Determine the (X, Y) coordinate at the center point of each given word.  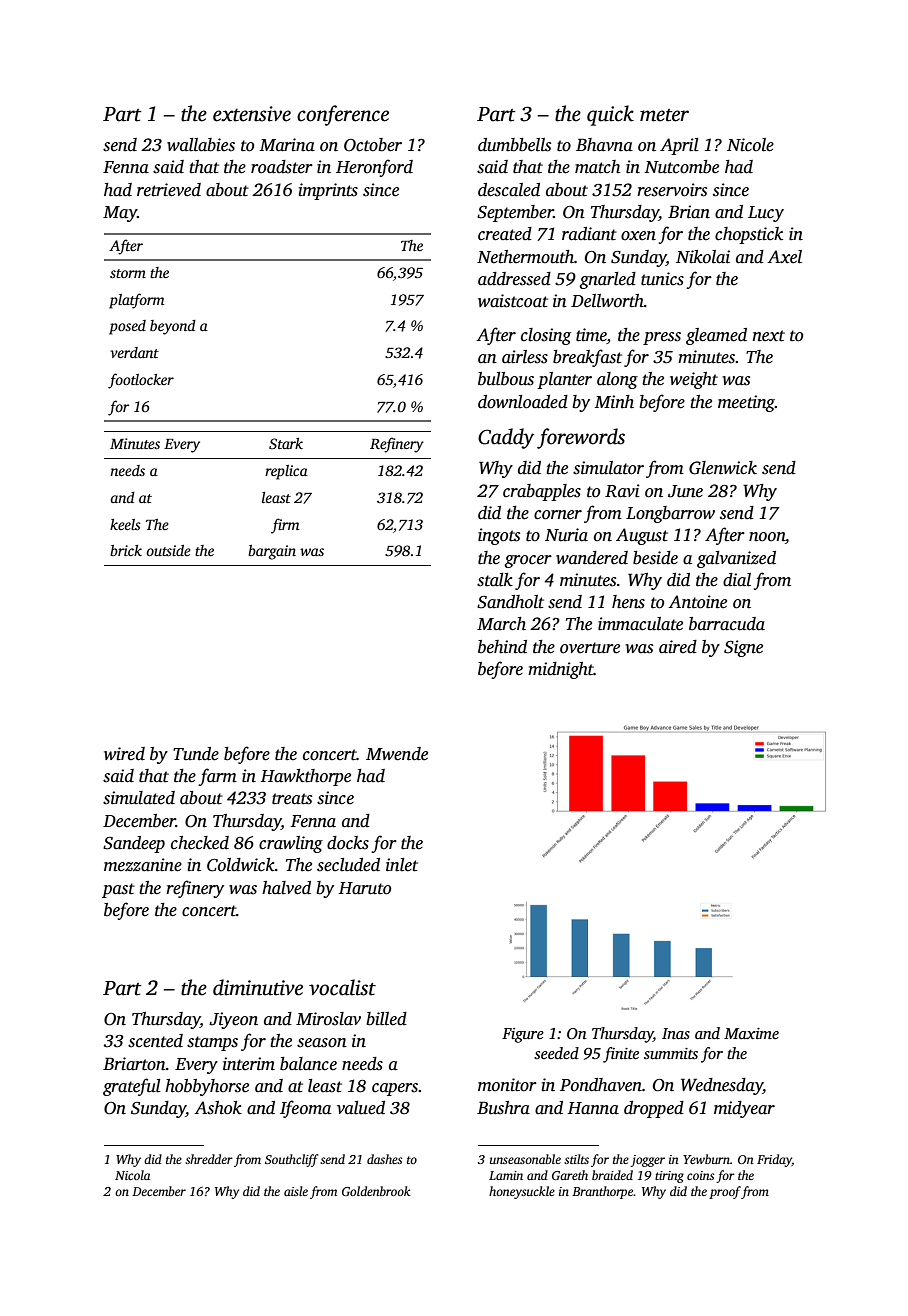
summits (671, 1054)
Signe (743, 648)
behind (502, 647)
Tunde (196, 754)
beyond (173, 327)
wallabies (201, 145)
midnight (561, 670)
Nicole (750, 145)
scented (155, 1041)
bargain (272, 552)
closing (546, 336)
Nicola (132, 1175)
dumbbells (514, 145)
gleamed (716, 336)
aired (678, 647)
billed (386, 1019)
